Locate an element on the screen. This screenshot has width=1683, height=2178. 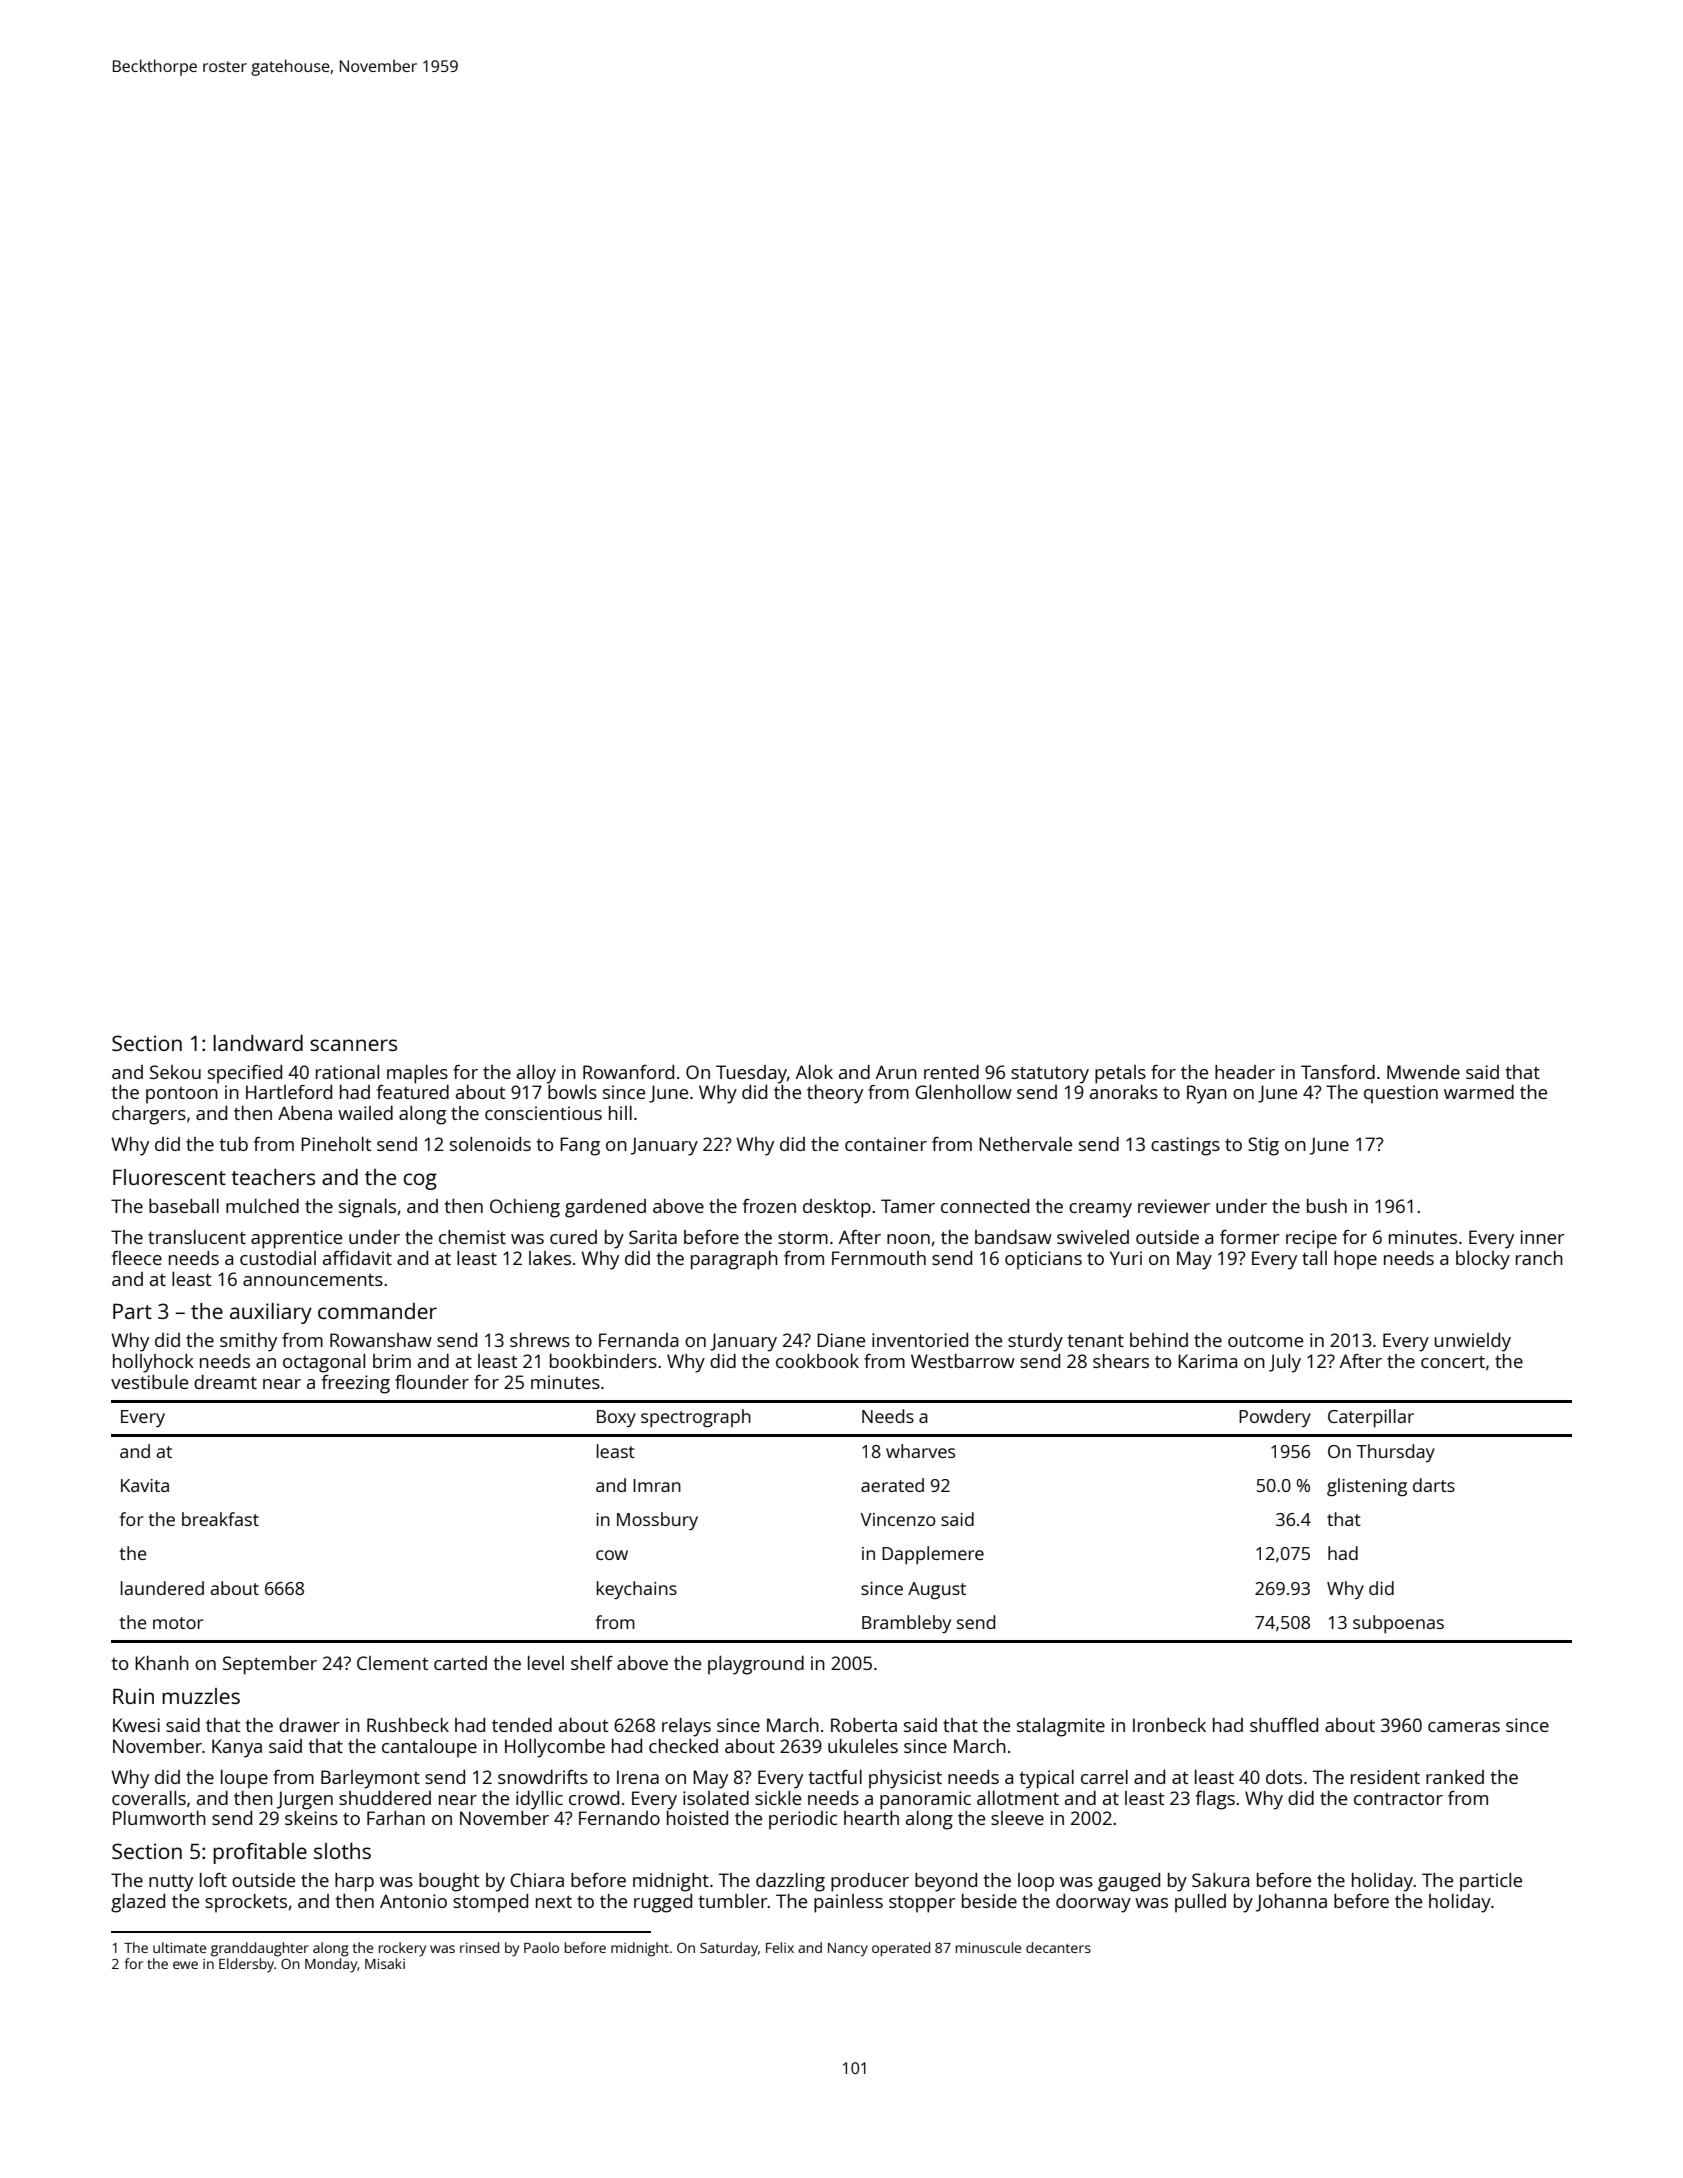
Westbarrow is located at coordinates (963, 1361).
